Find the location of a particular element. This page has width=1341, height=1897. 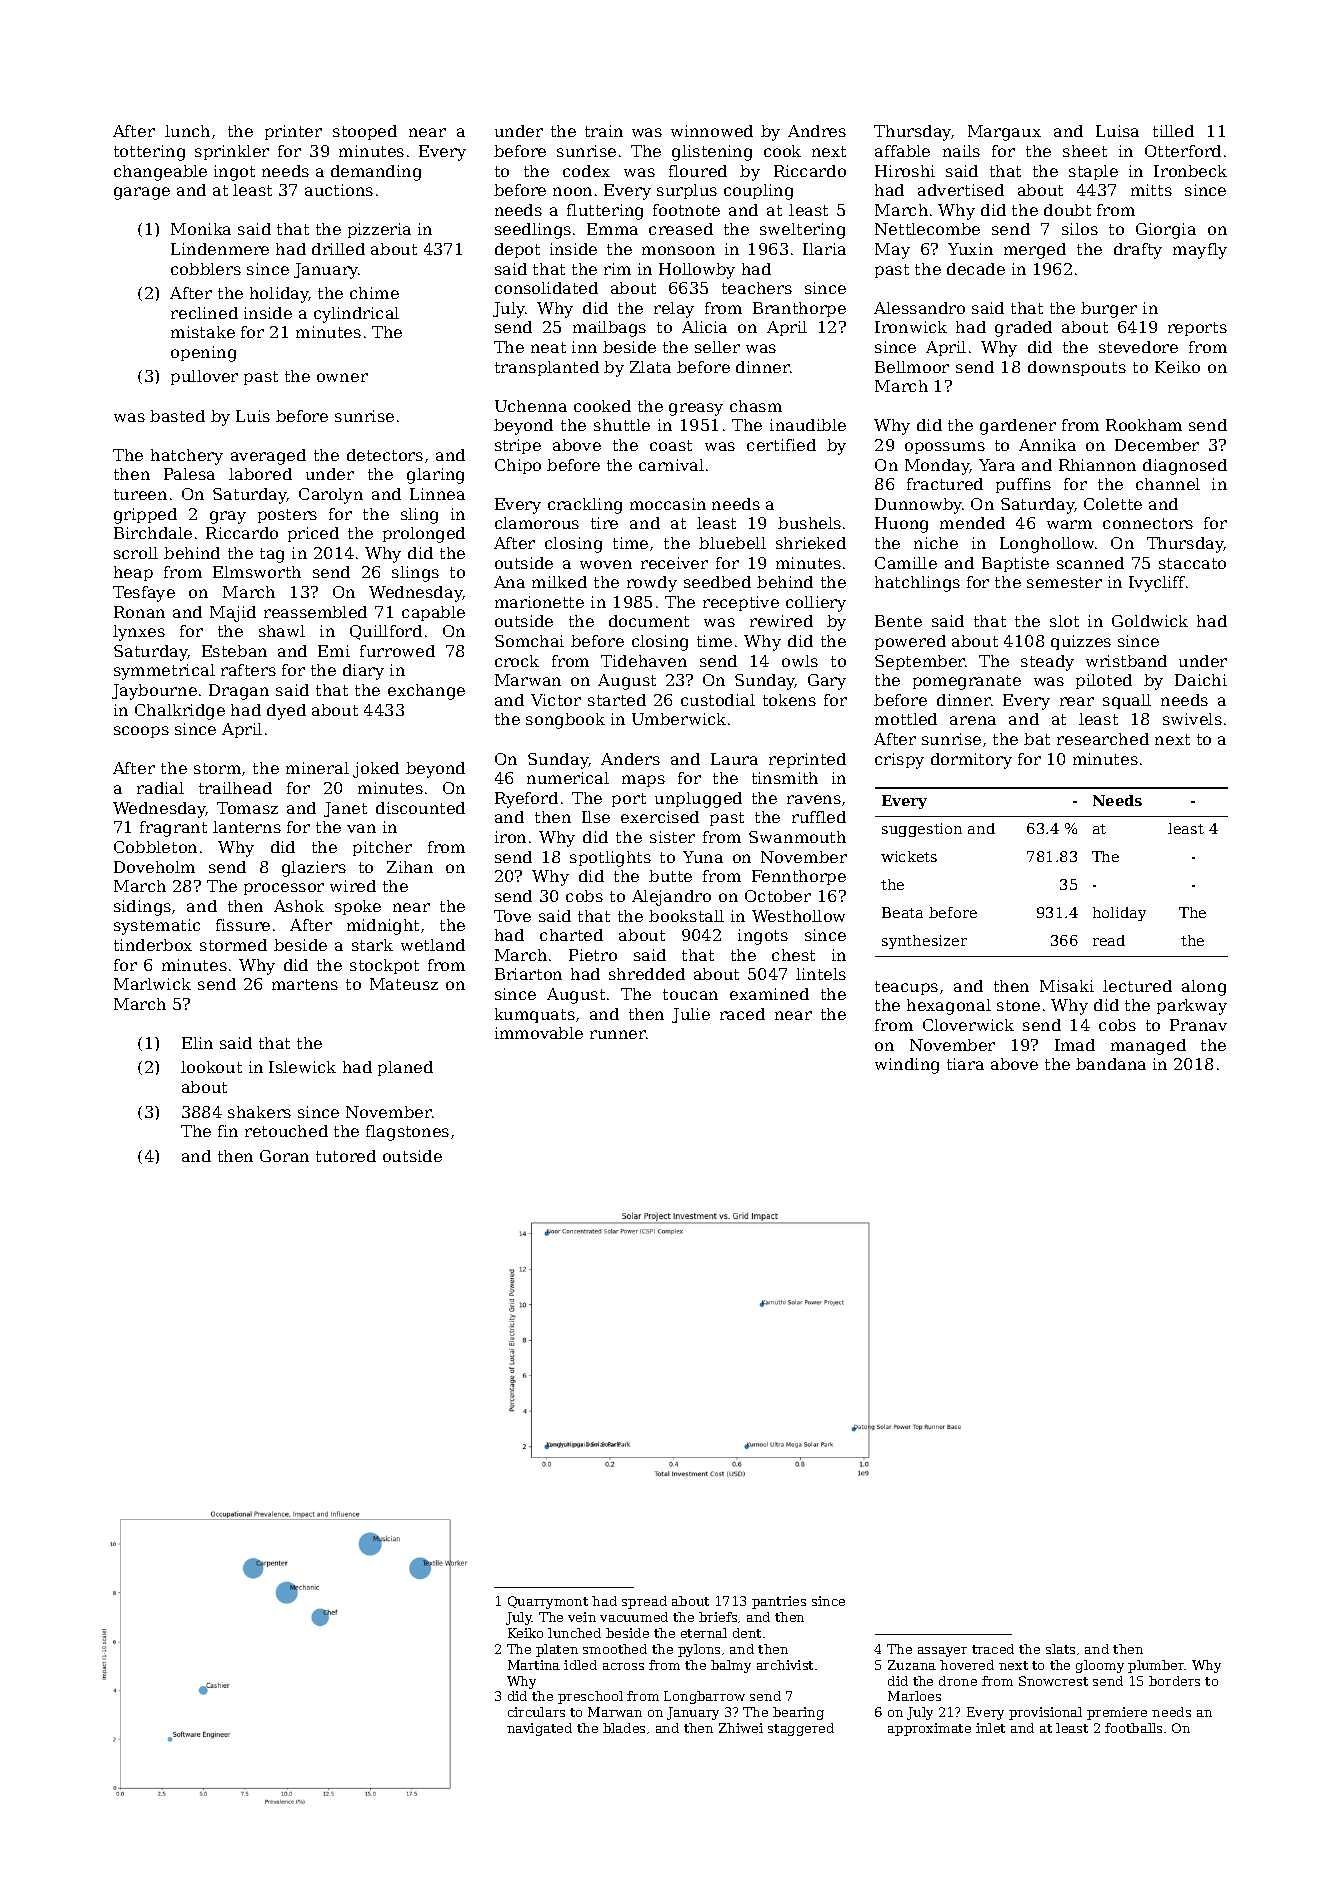

fissure is located at coordinates (243, 925).
